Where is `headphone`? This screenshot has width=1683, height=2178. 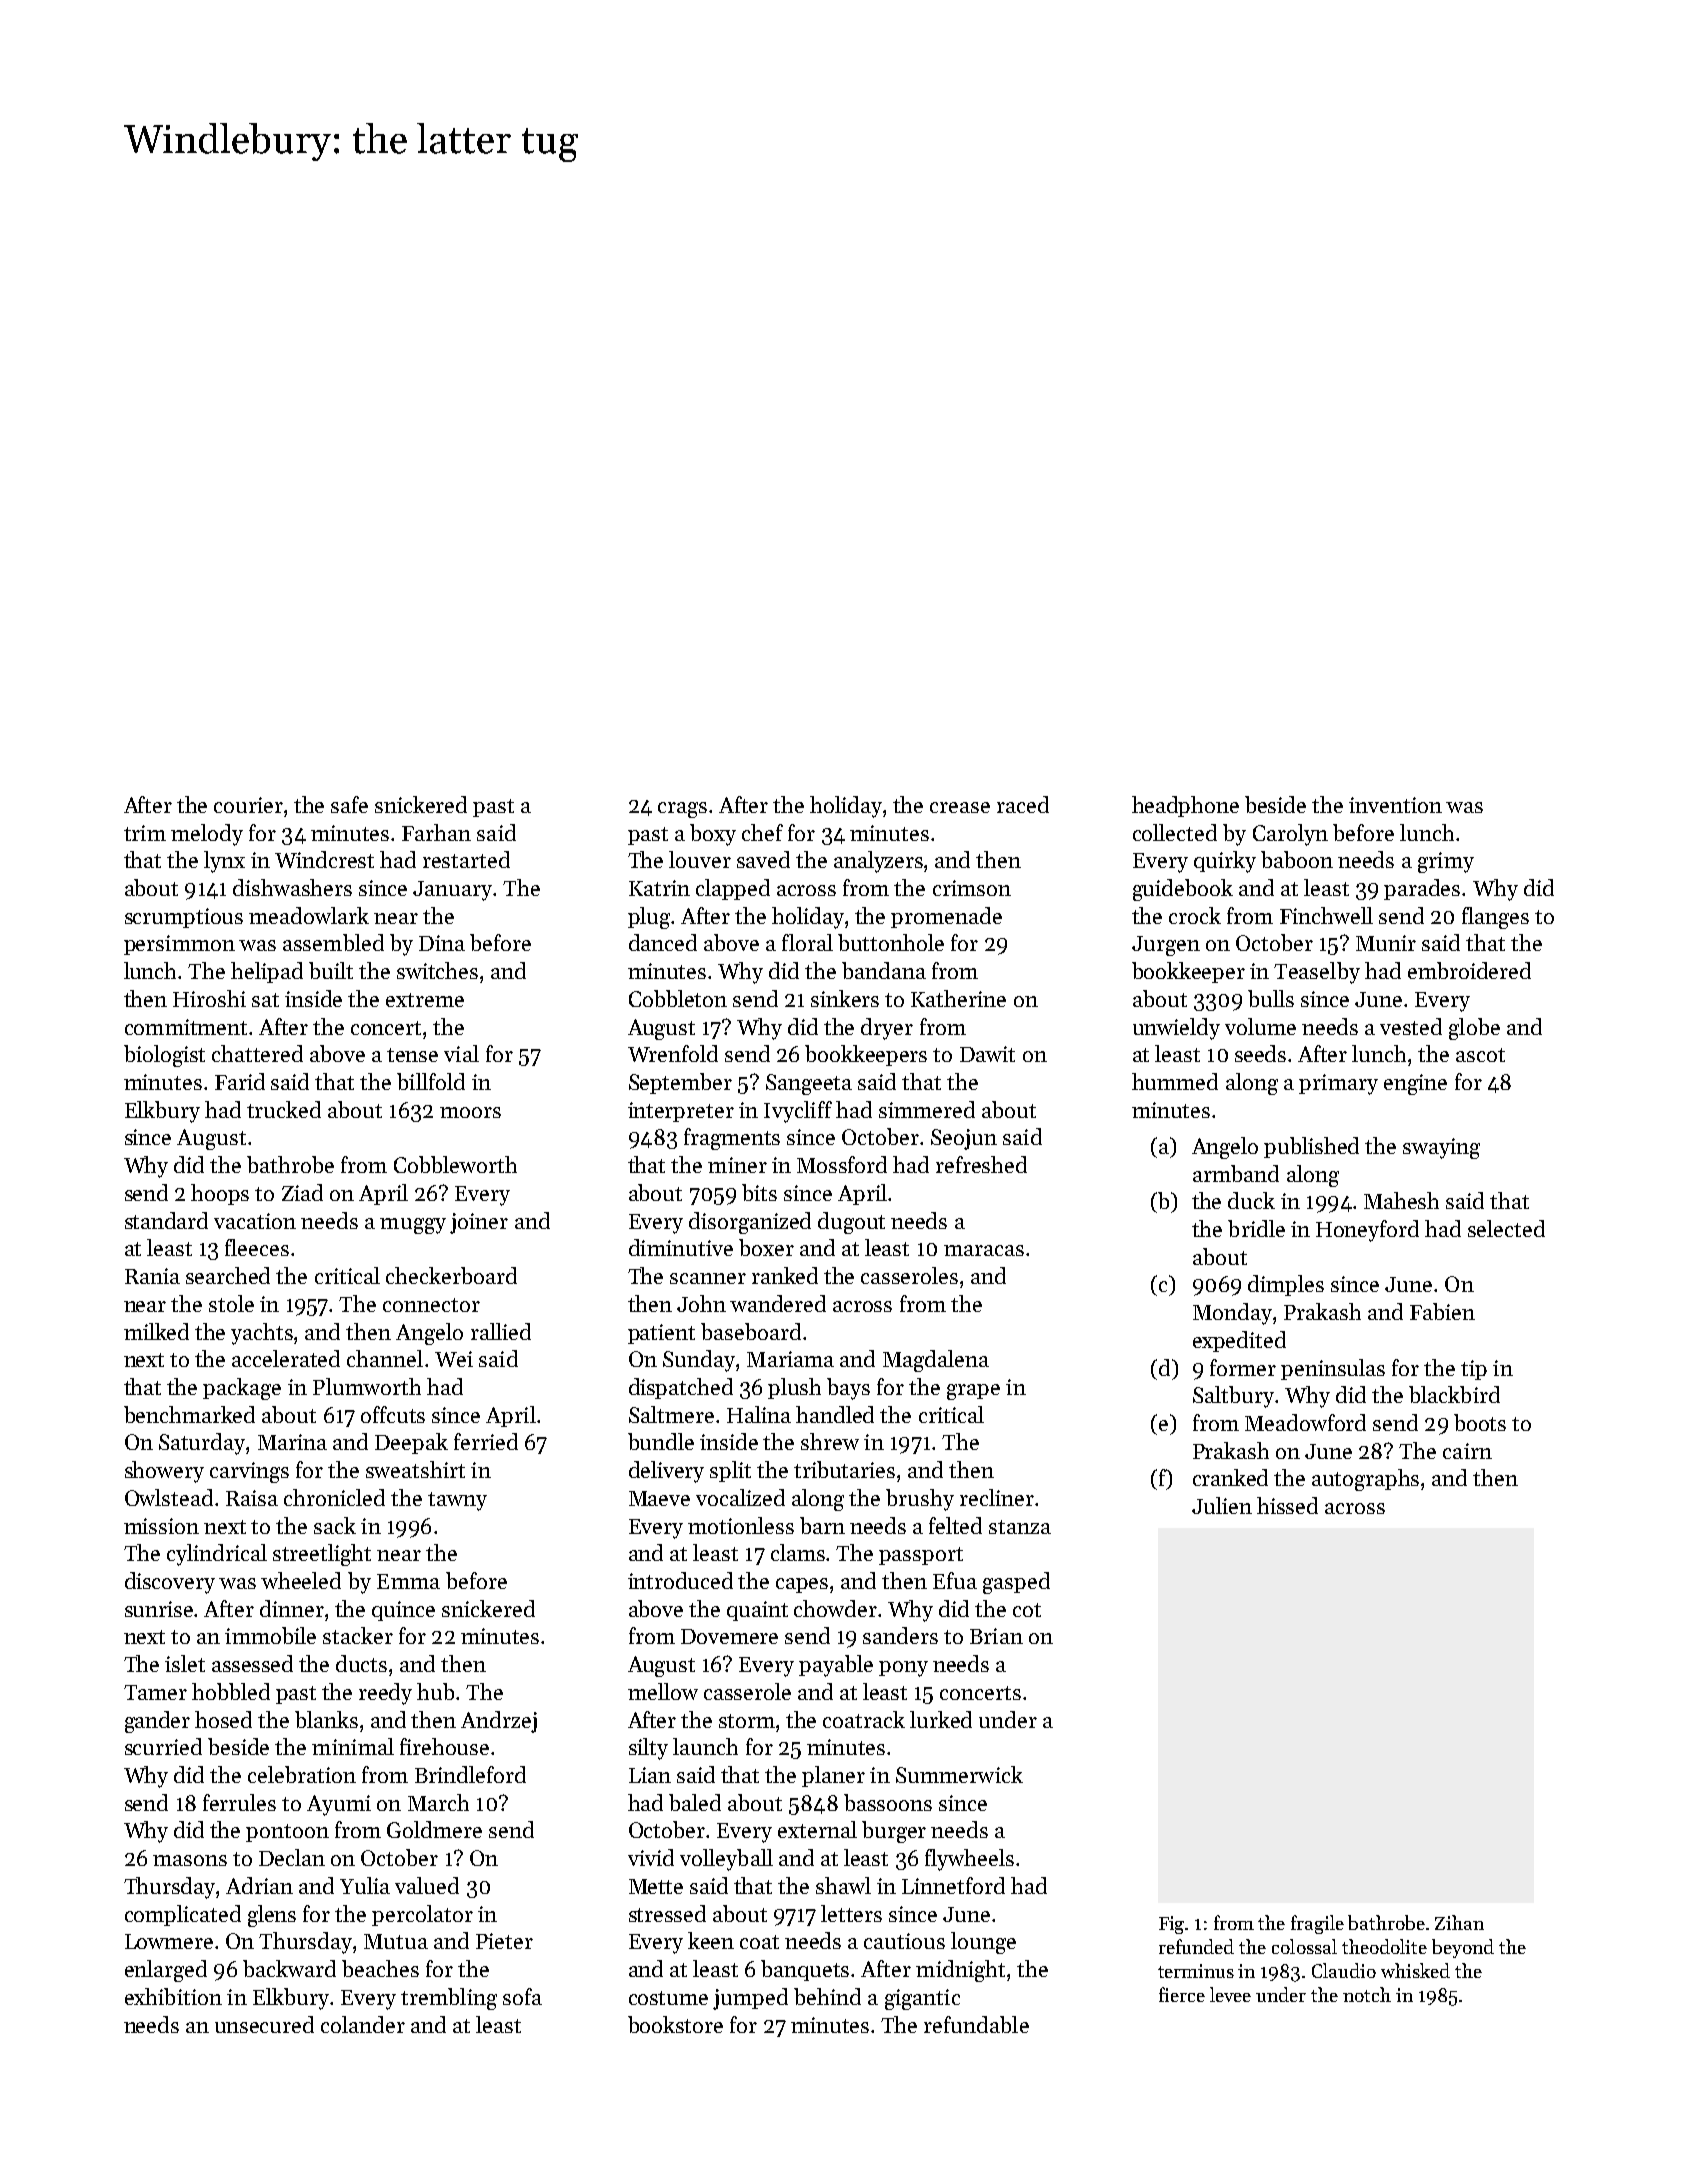 headphone is located at coordinates (1185, 806).
